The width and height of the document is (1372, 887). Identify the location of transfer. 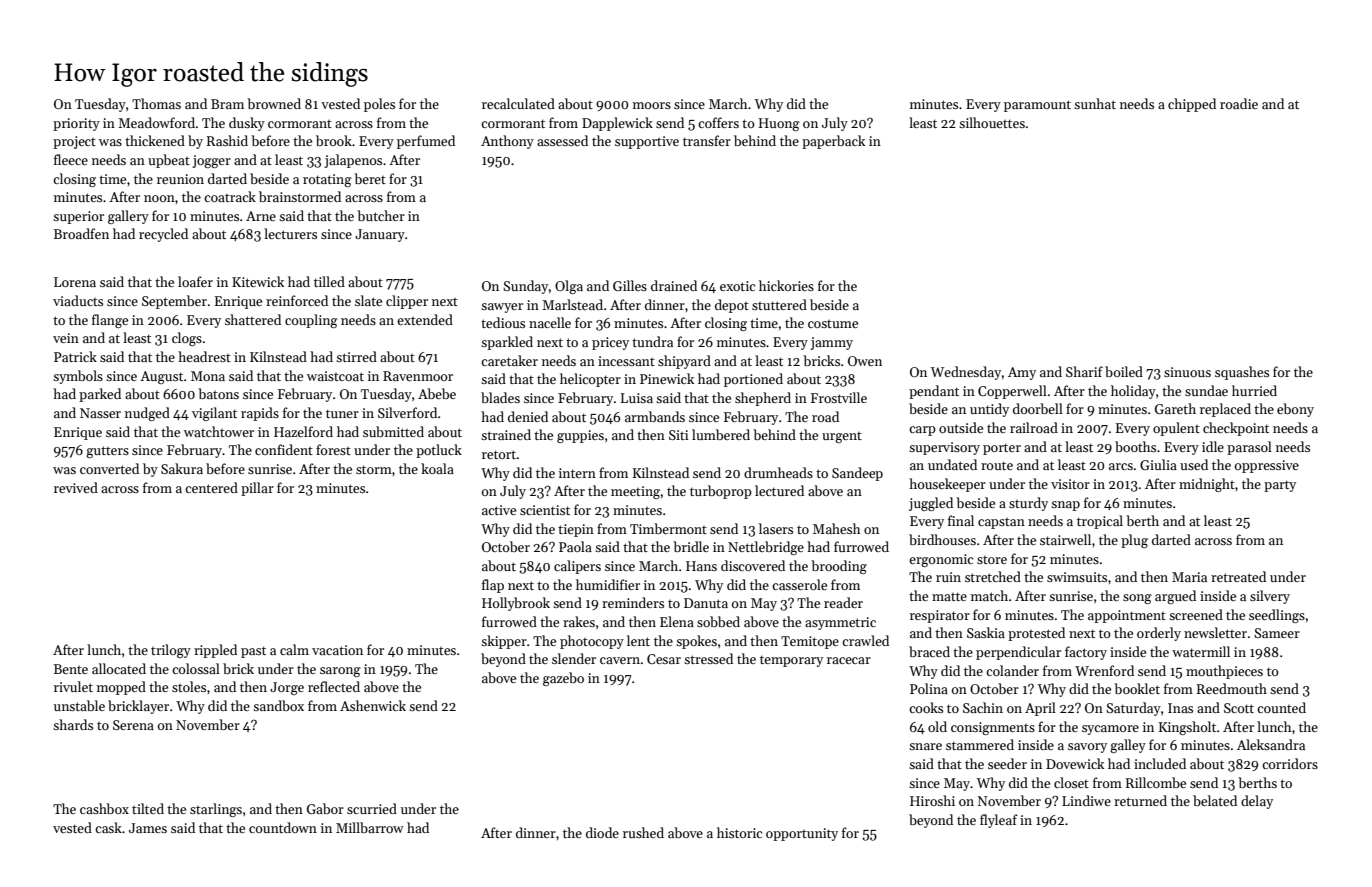
(707, 140).
